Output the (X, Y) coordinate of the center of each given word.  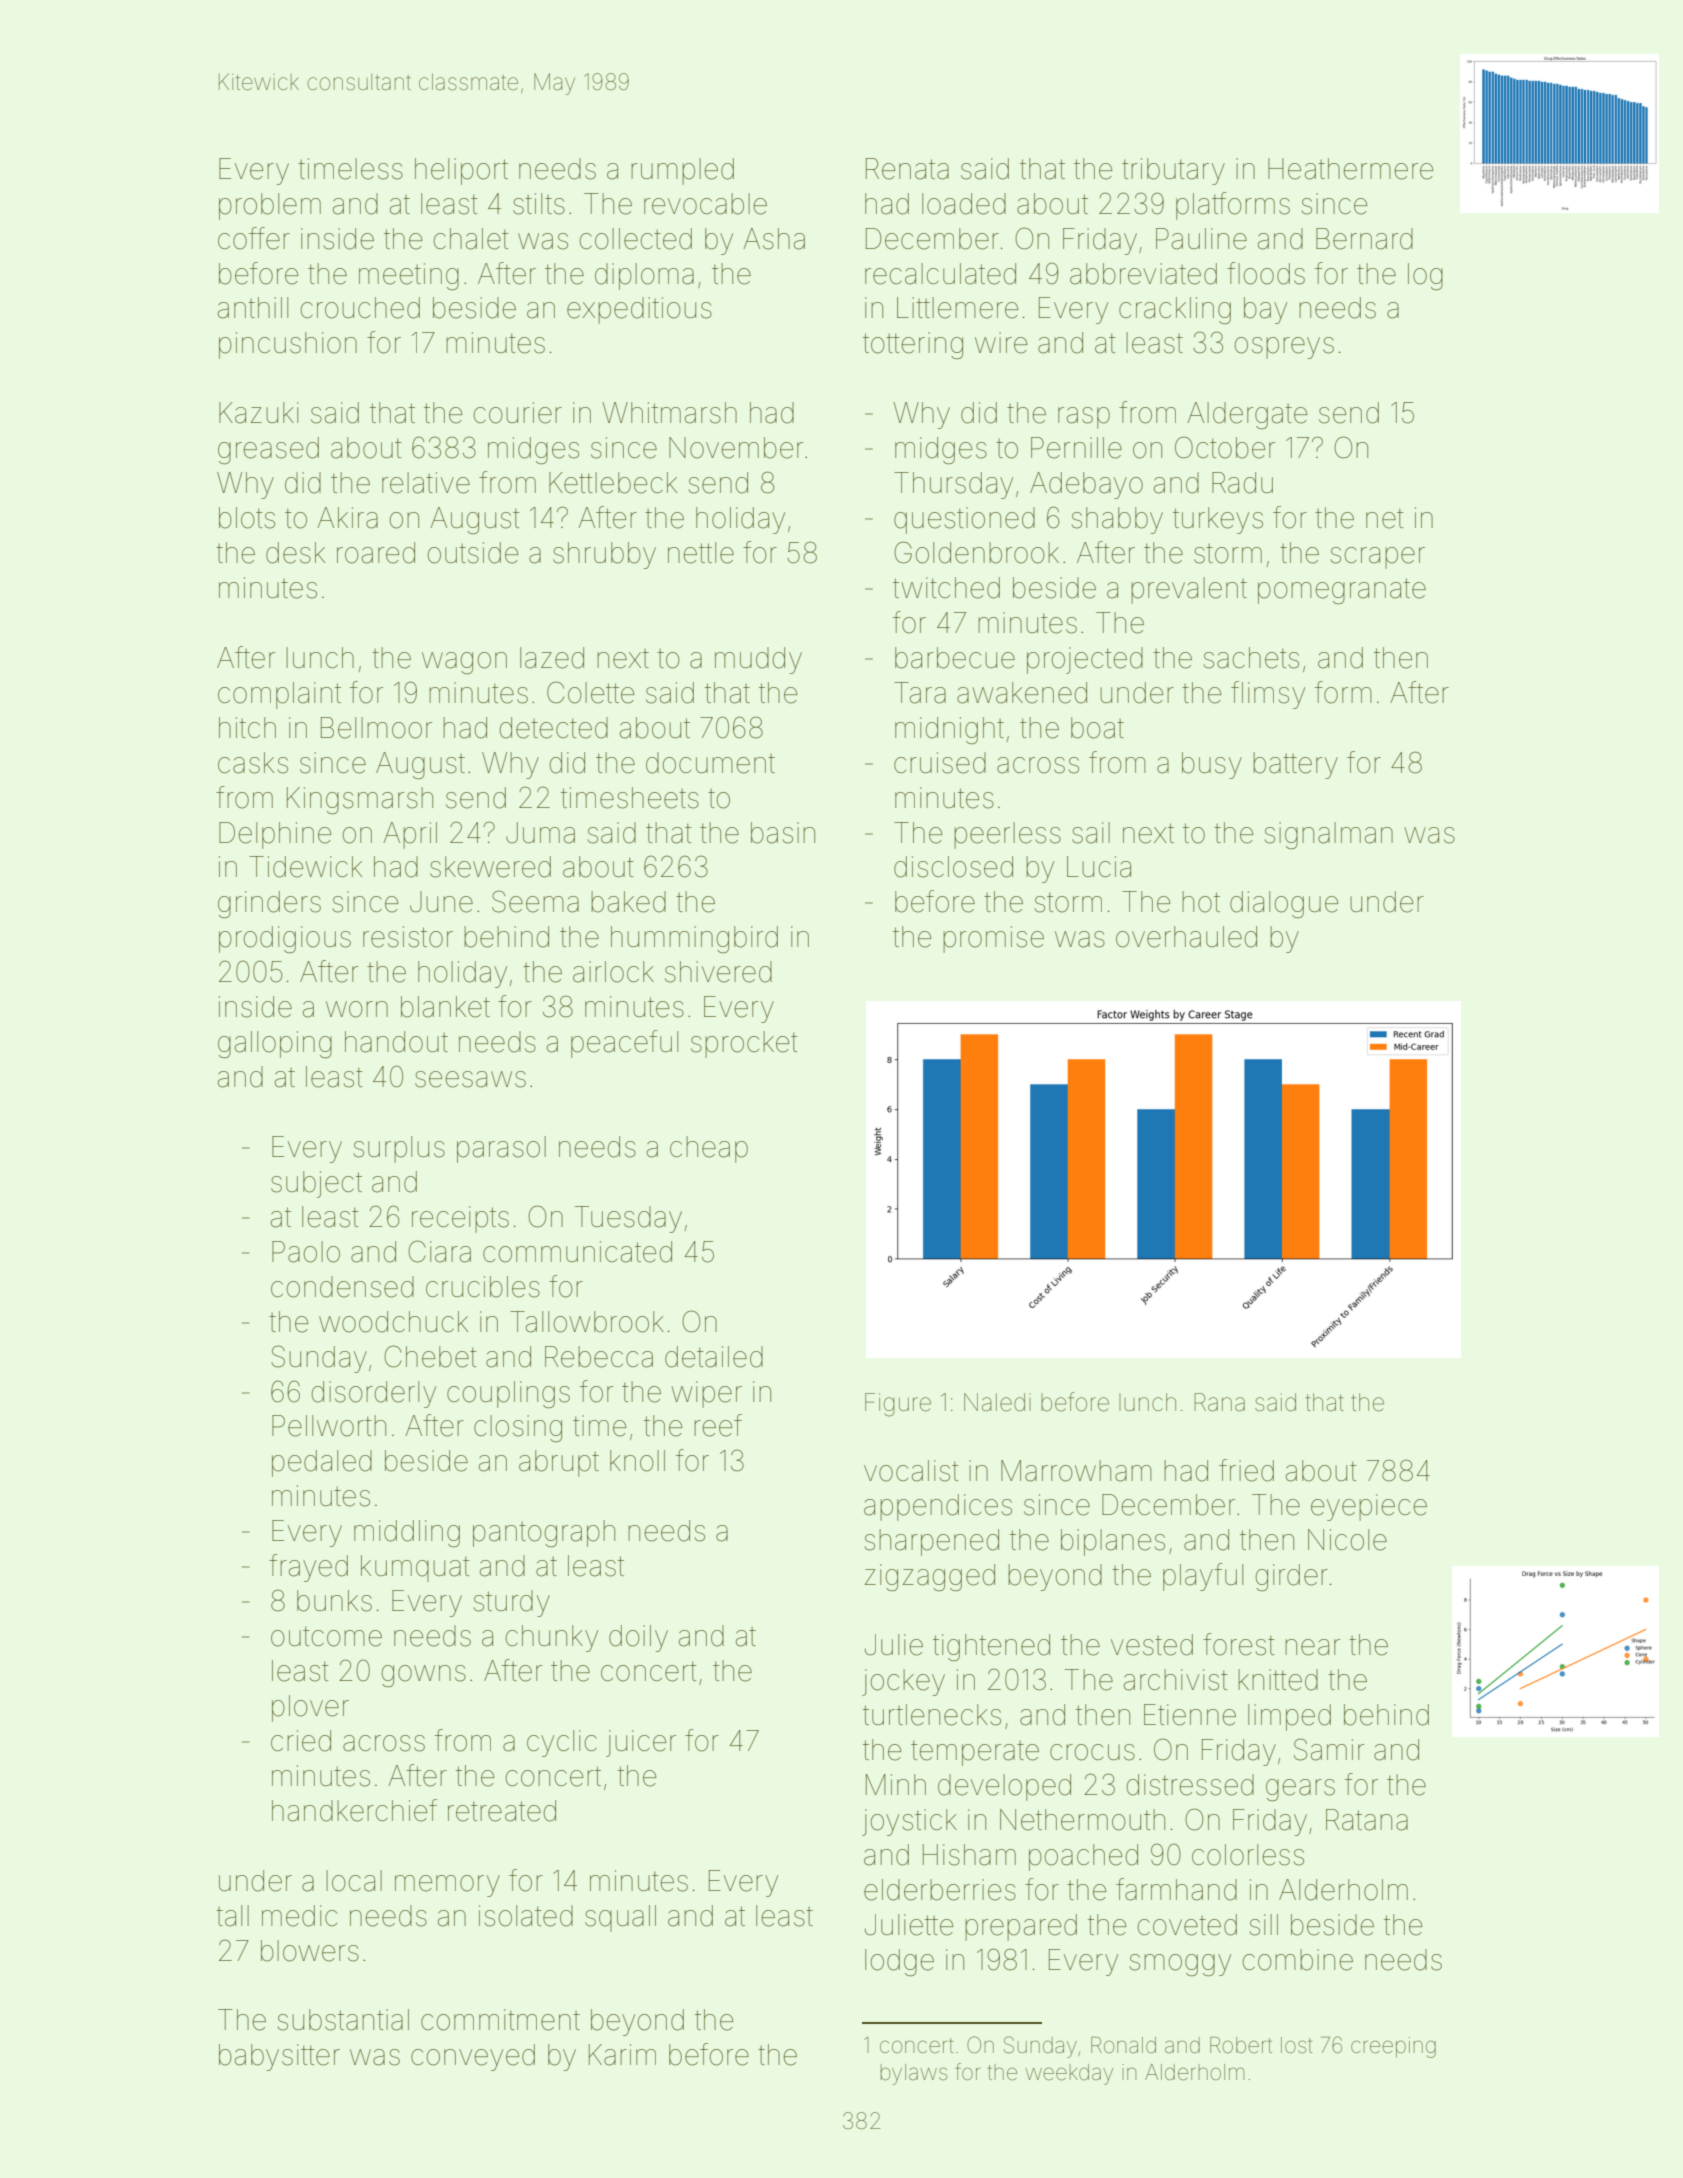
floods (1266, 273)
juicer (641, 1743)
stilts (539, 204)
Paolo (306, 1252)
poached (1083, 1857)
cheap (709, 1149)
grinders (269, 905)
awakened (1022, 693)
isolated (526, 1916)
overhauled (1186, 937)
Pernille (1076, 448)
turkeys (1218, 520)
